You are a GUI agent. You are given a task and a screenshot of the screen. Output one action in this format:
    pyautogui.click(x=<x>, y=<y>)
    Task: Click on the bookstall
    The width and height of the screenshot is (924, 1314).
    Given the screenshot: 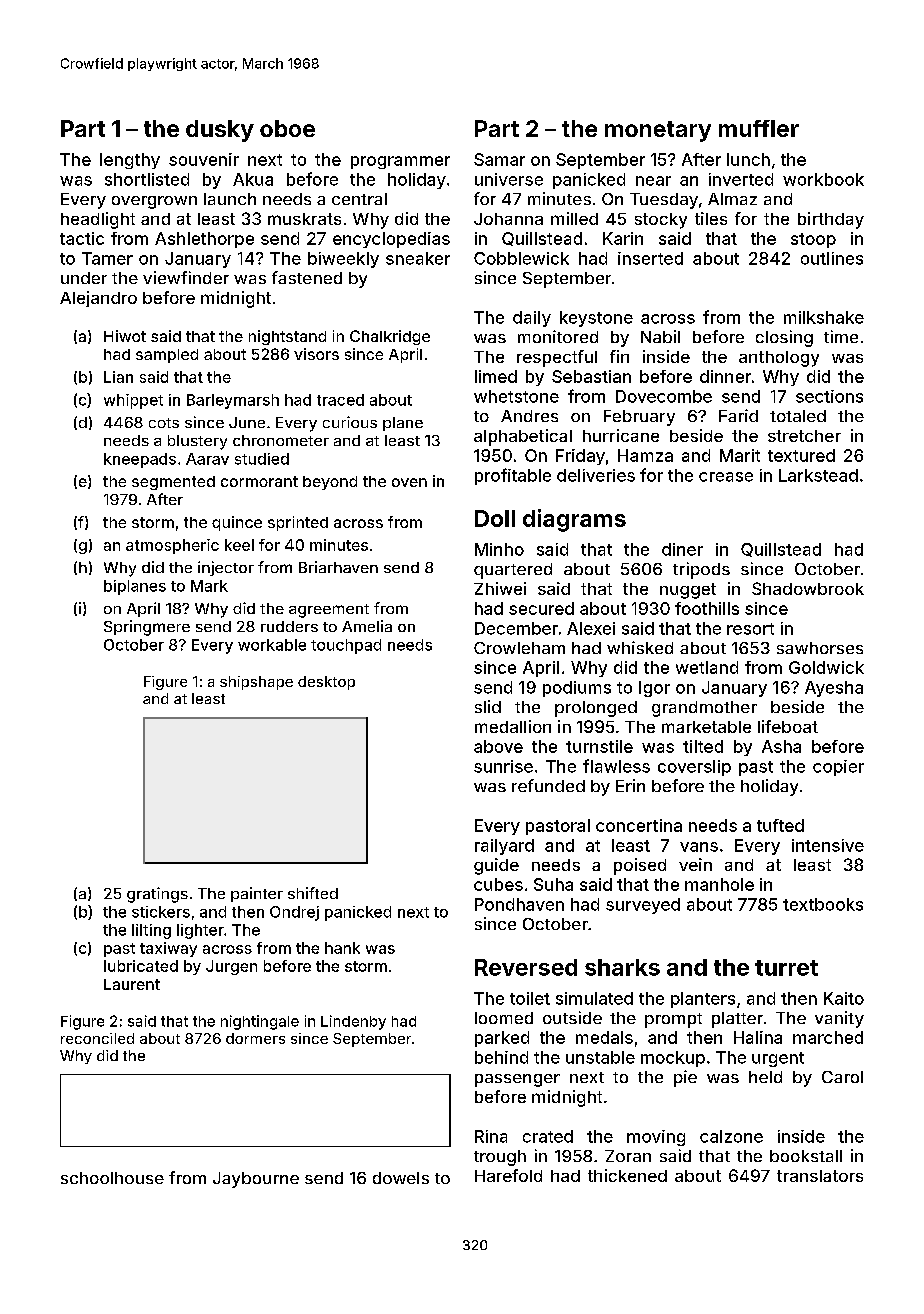 What is the action you would take?
    pyautogui.click(x=806, y=1156)
